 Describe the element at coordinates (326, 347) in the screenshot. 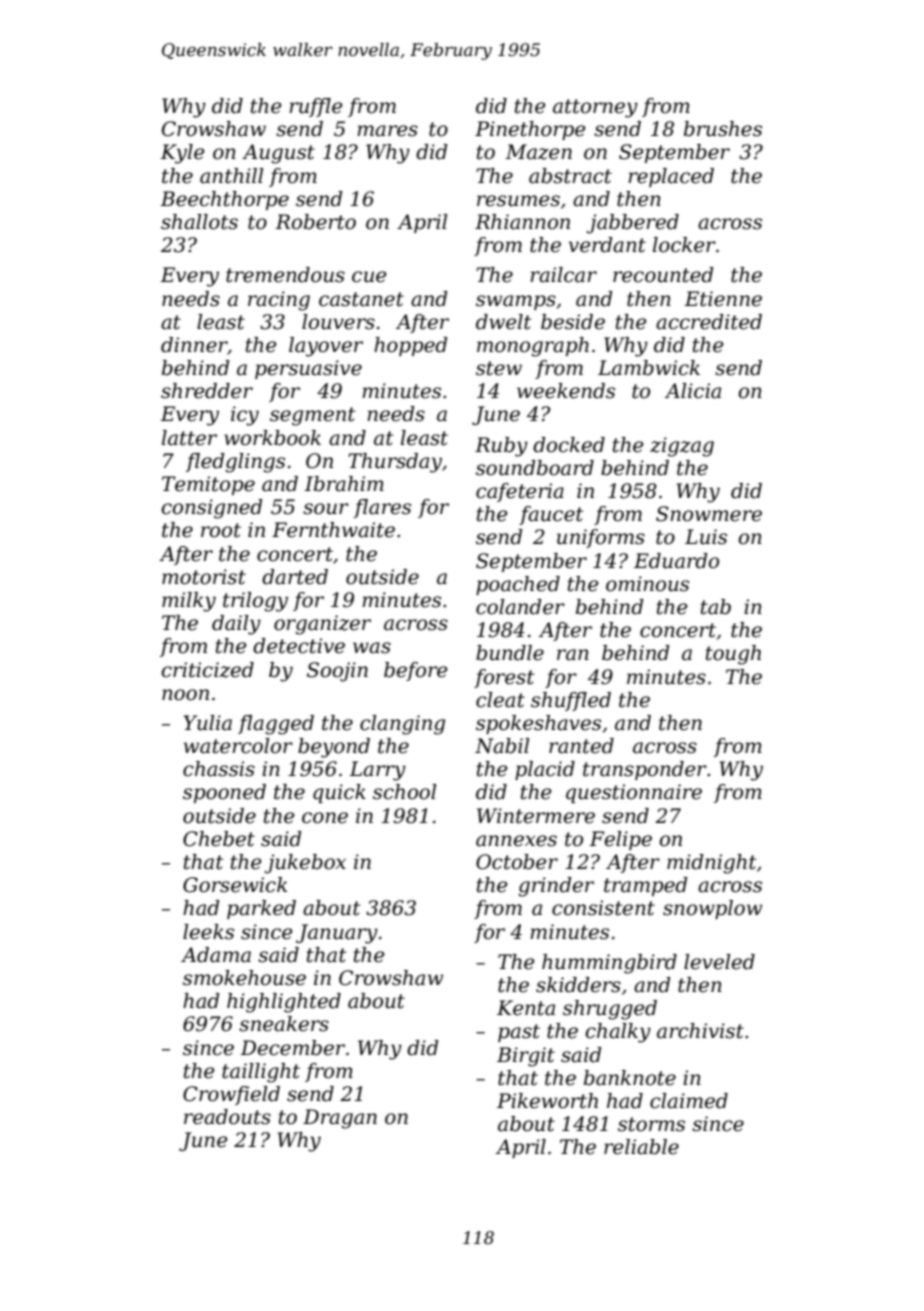

I see `layover` at that location.
